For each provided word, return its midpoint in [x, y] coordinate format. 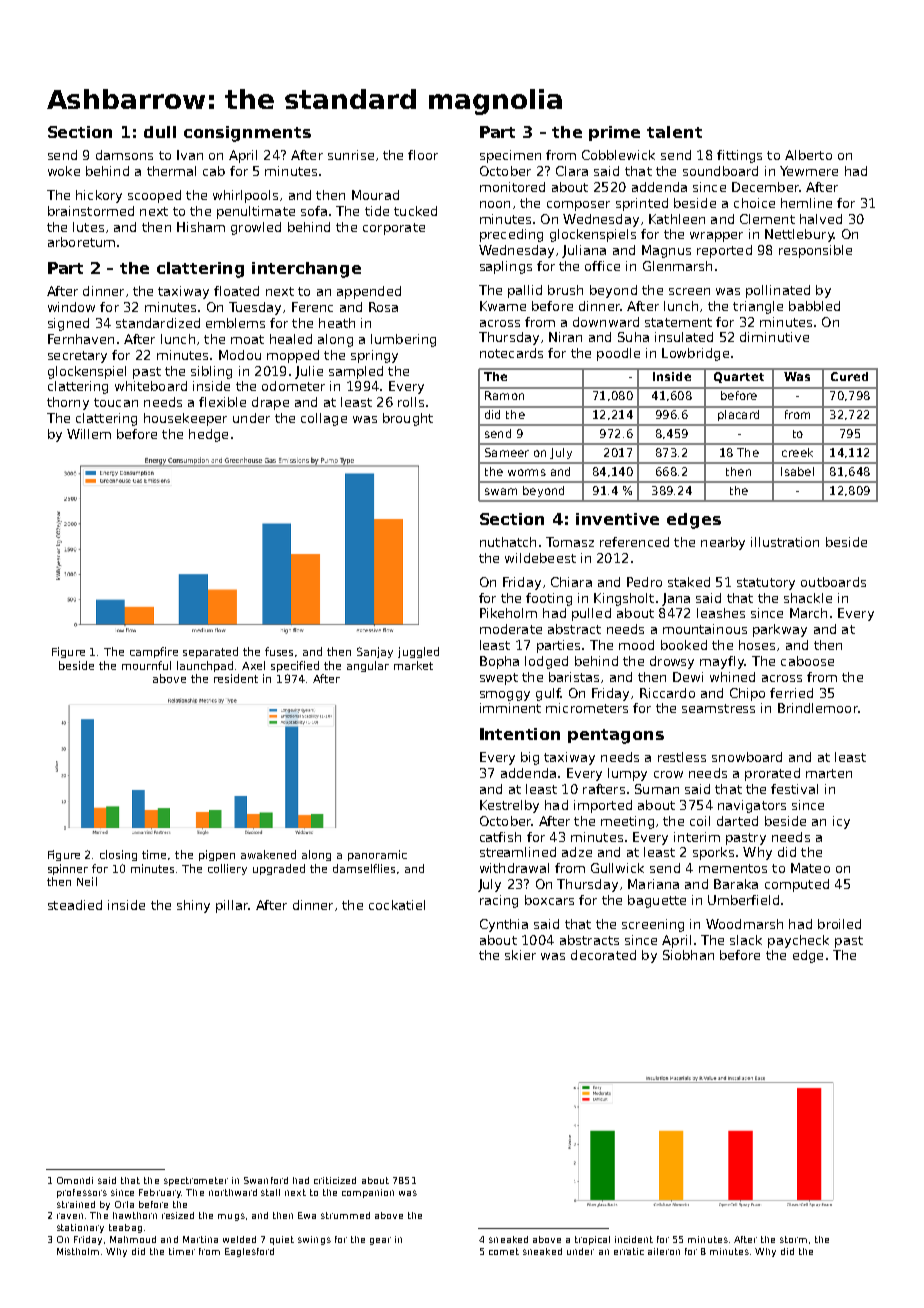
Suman [657, 789]
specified [295, 666]
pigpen [217, 855]
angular [368, 666]
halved [821, 219]
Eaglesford [249, 1252]
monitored [512, 187]
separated [210, 652]
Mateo [810, 868]
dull [160, 132]
